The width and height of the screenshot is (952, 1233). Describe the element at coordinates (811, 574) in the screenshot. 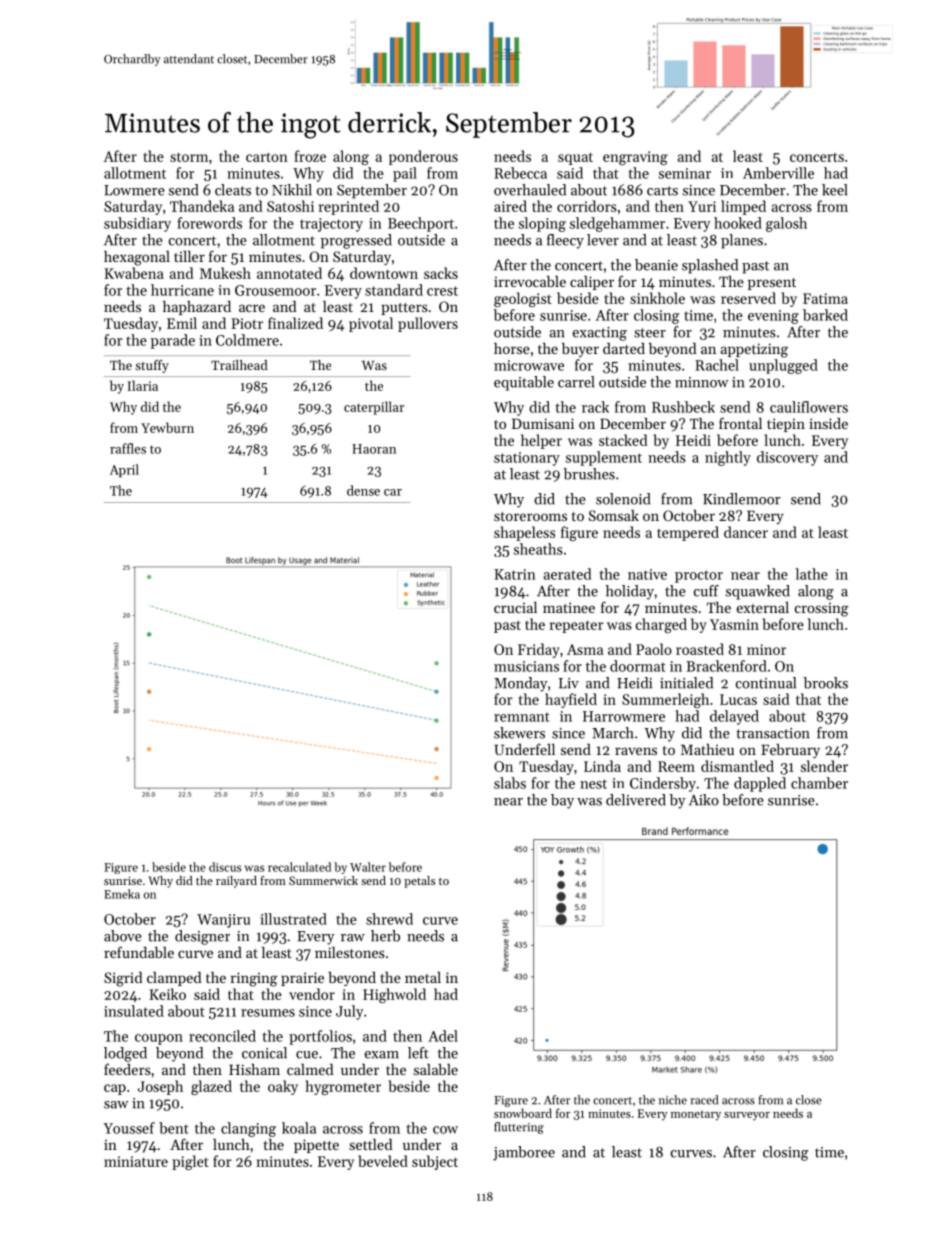

I see `lathe` at that location.
